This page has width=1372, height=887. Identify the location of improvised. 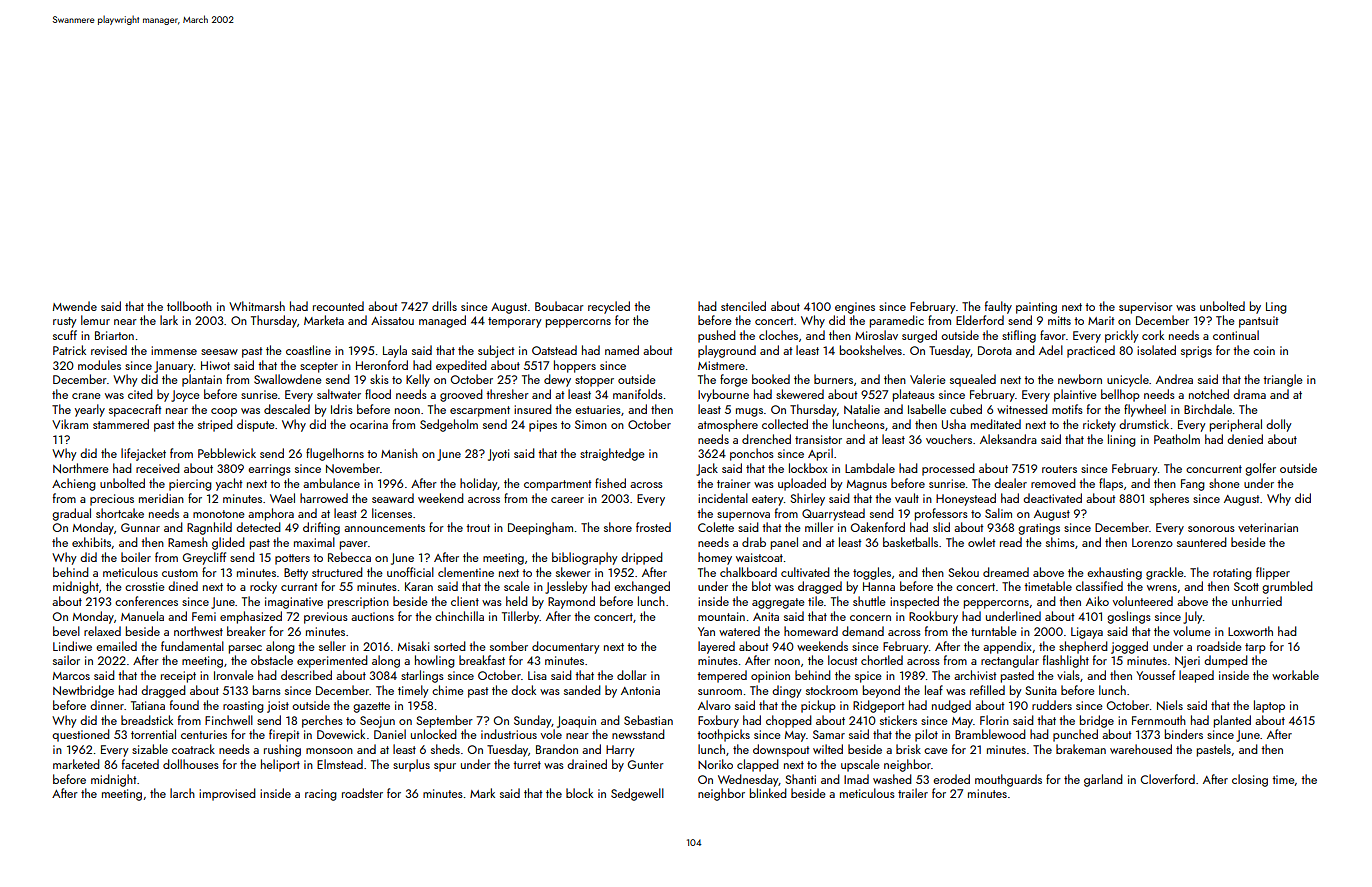
(227, 794).
